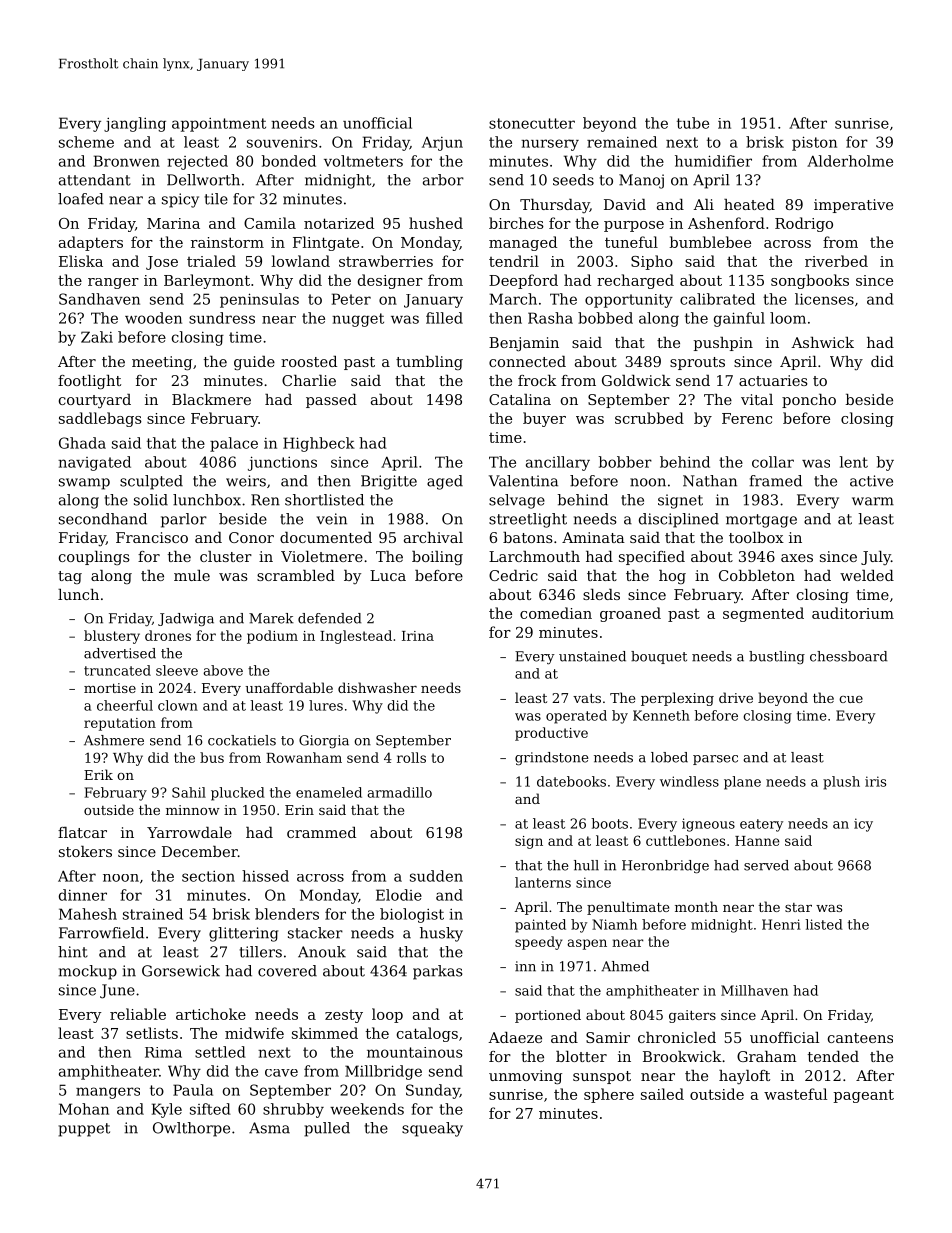 The width and height of the screenshot is (952, 1233). Describe the element at coordinates (211, 399) in the screenshot. I see `Blackmere` at that location.
